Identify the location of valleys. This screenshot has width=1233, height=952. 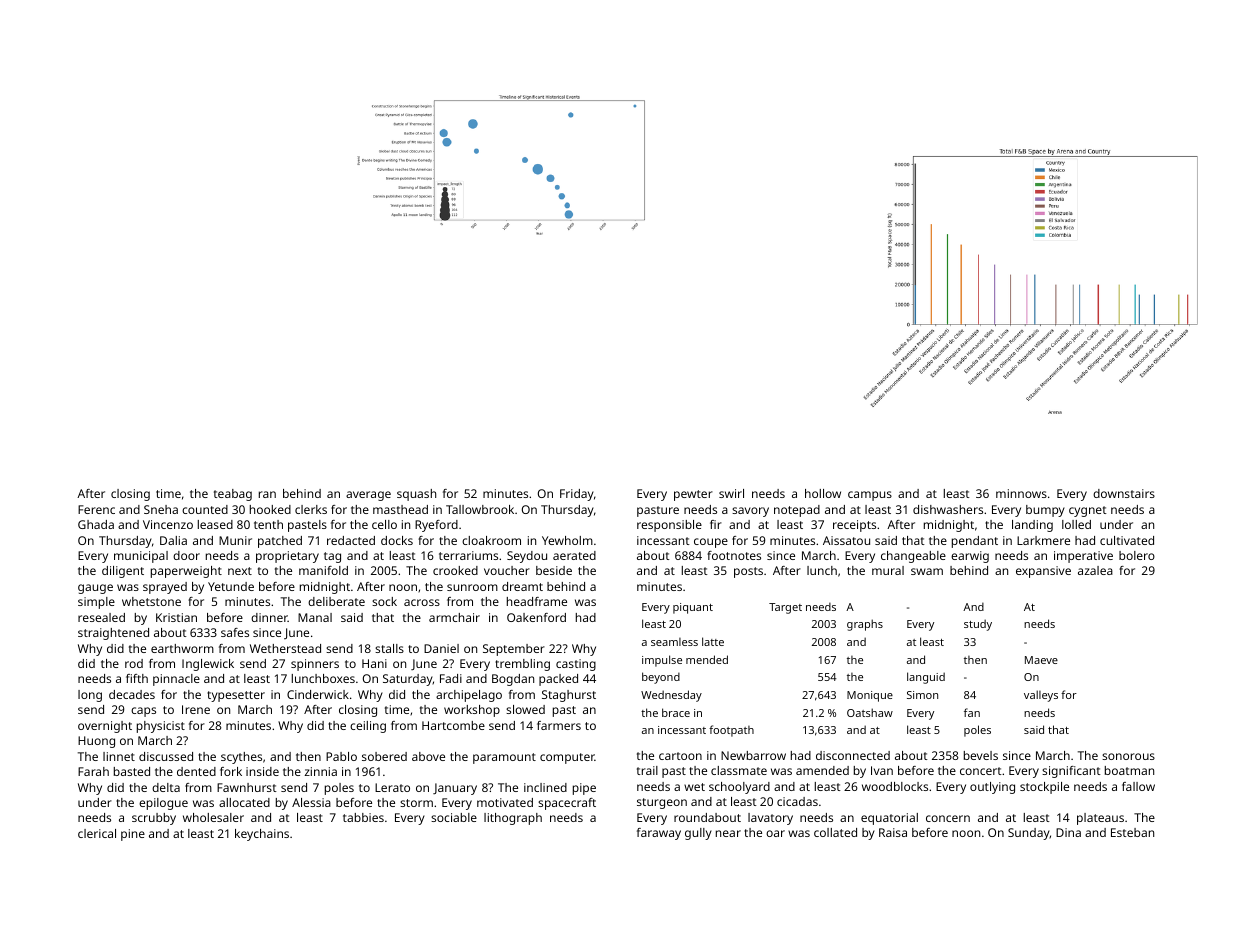
(1041, 696).
